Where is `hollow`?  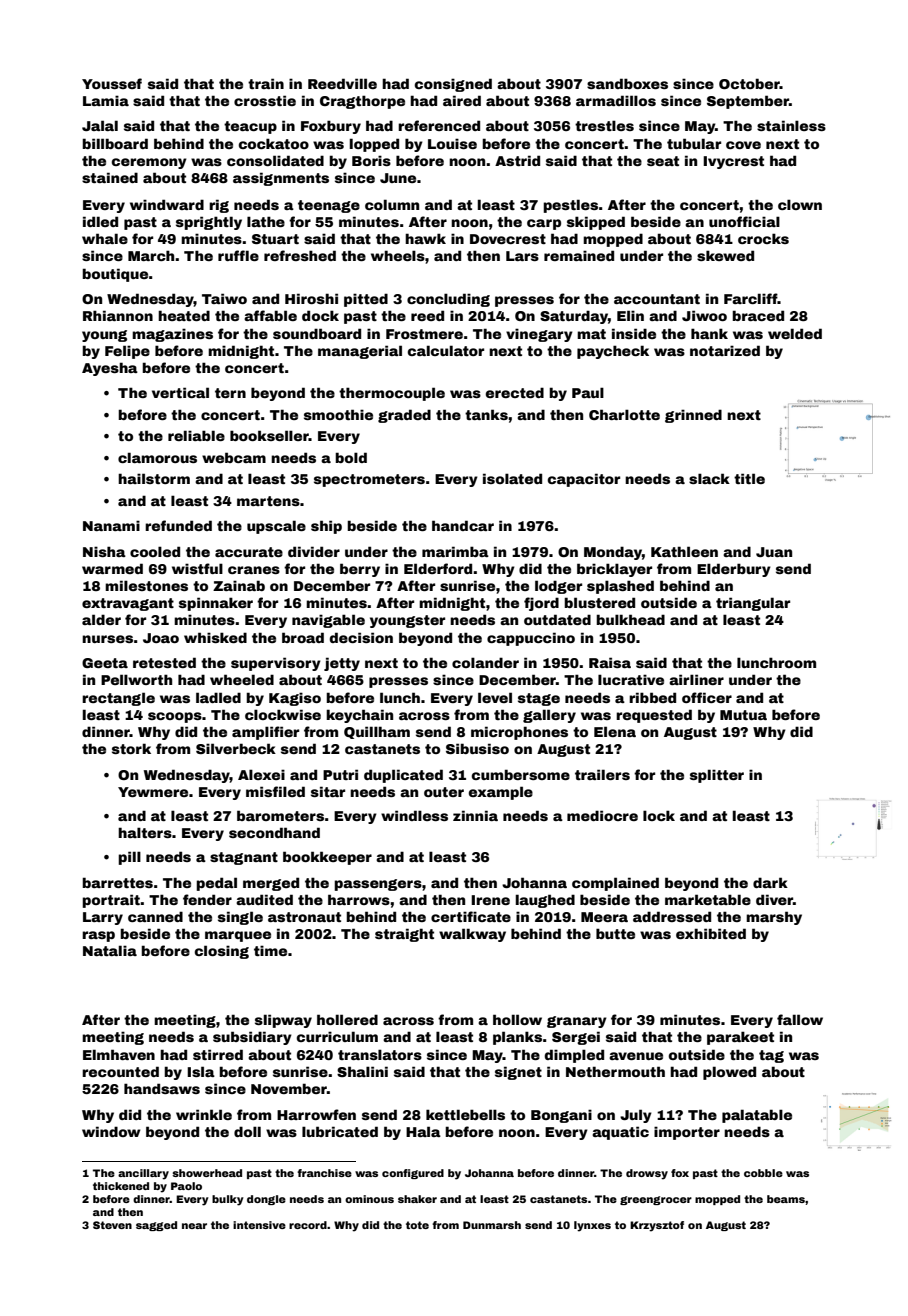
hollow is located at coordinates (517, 1019).
